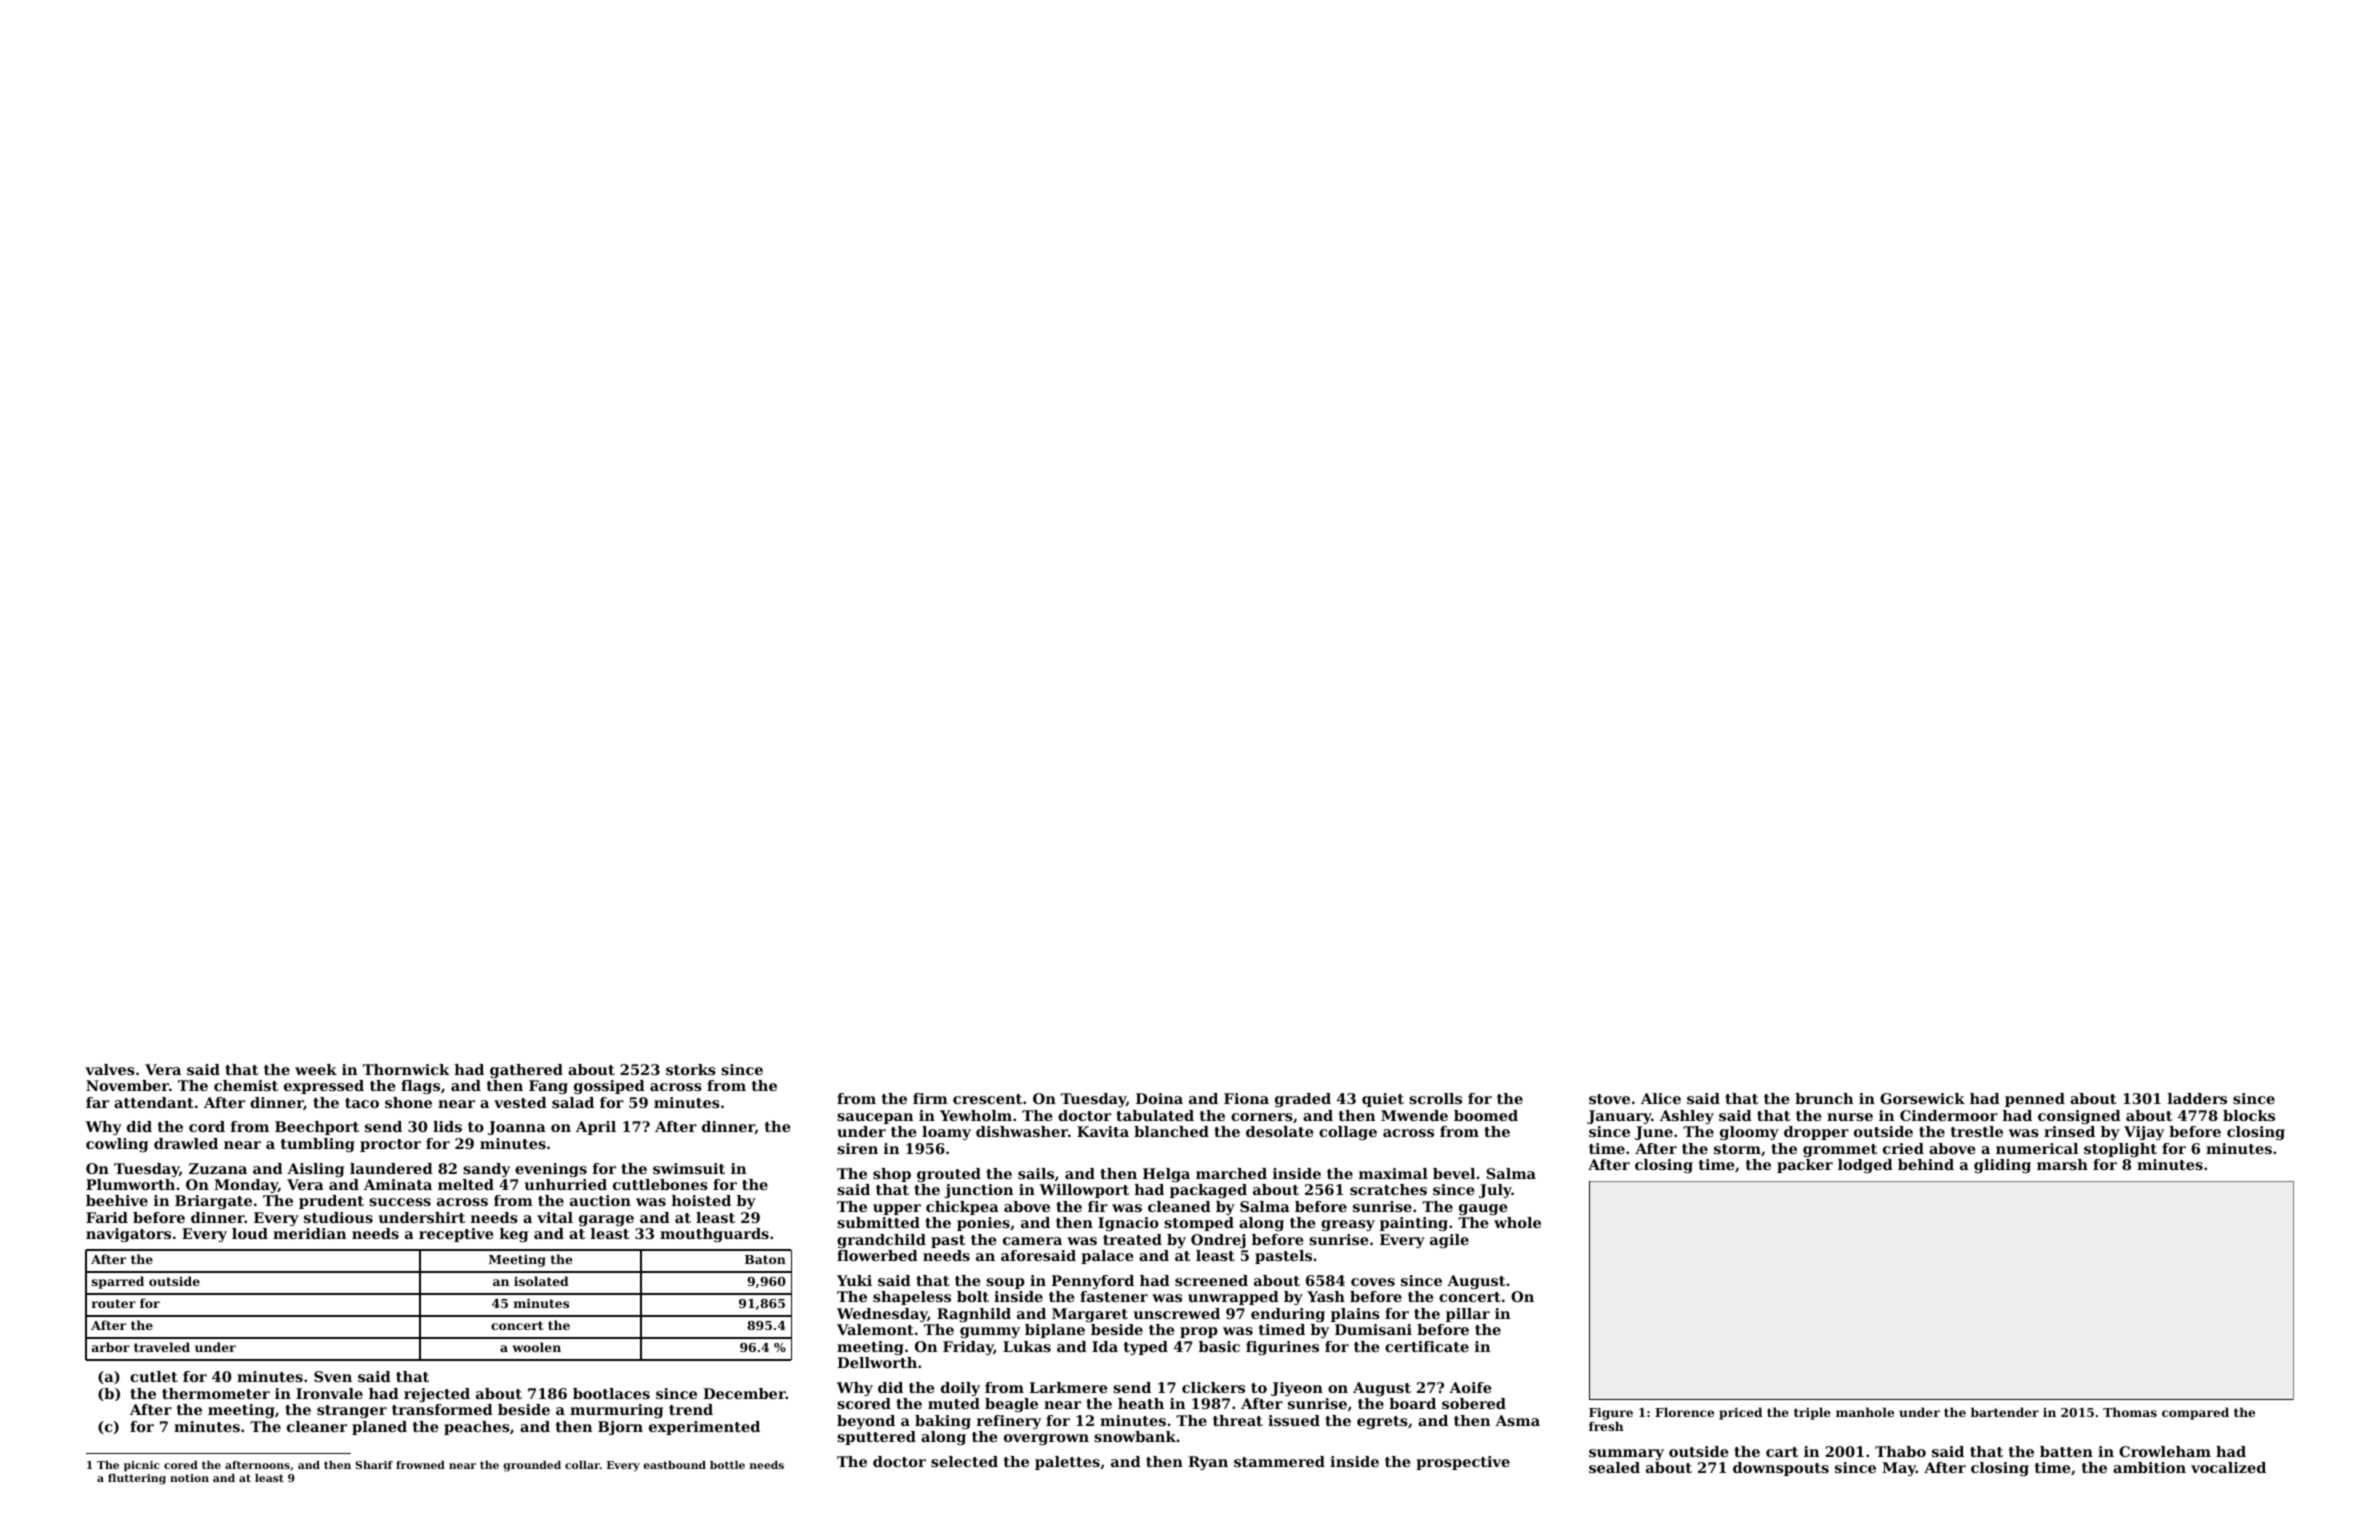 The image size is (2380, 1540). I want to click on notion, so click(189, 1478).
